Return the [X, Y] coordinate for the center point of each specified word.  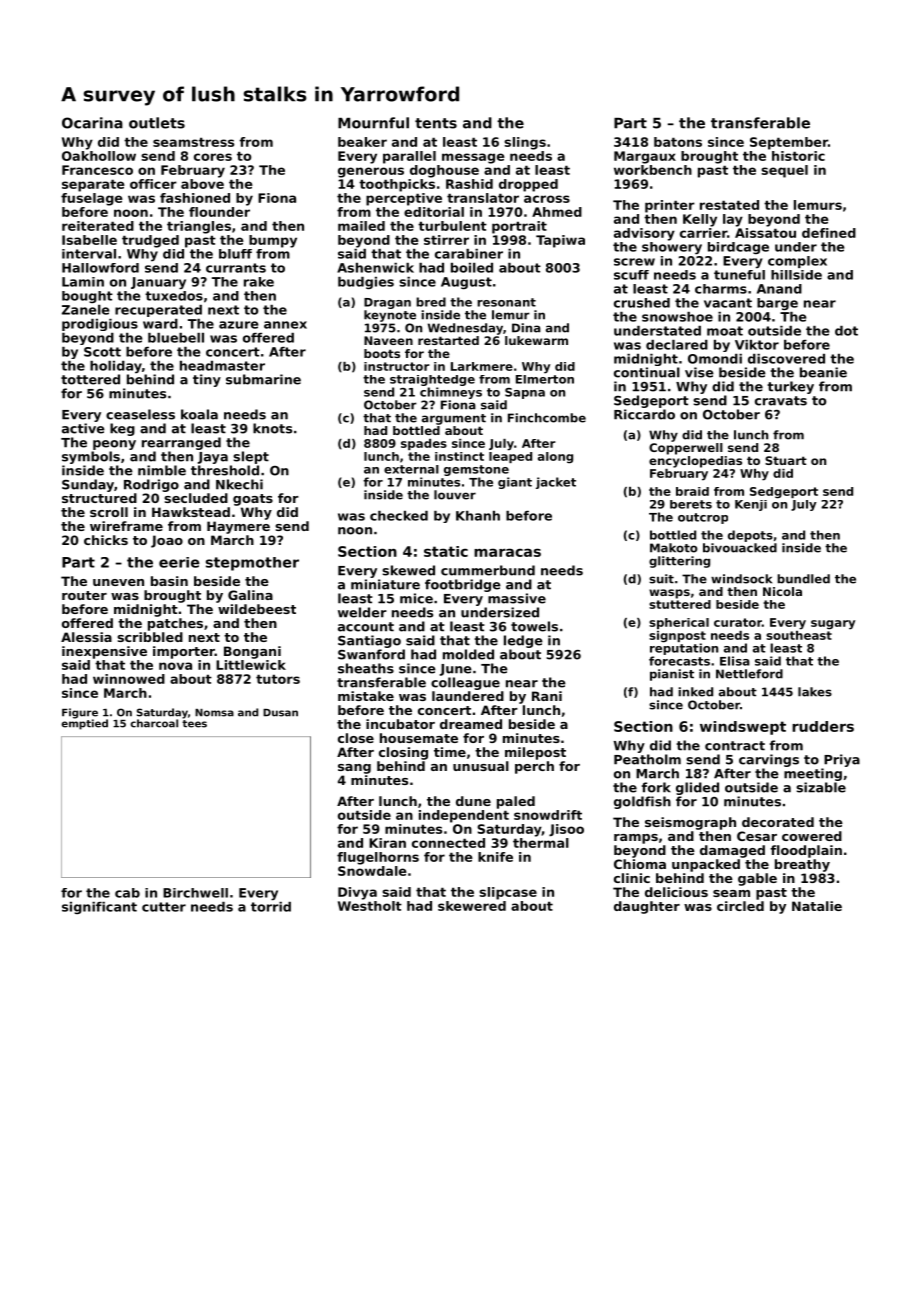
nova [175, 666]
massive [517, 598]
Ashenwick [375, 268]
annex [285, 325]
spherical [679, 623]
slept [251, 457]
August [466, 283]
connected [448, 843]
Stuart [786, 460]
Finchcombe [547, 418]
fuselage [92, 199]
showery [672, 248]
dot [846, 331]
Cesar [757, 836]
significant [99, 908]
